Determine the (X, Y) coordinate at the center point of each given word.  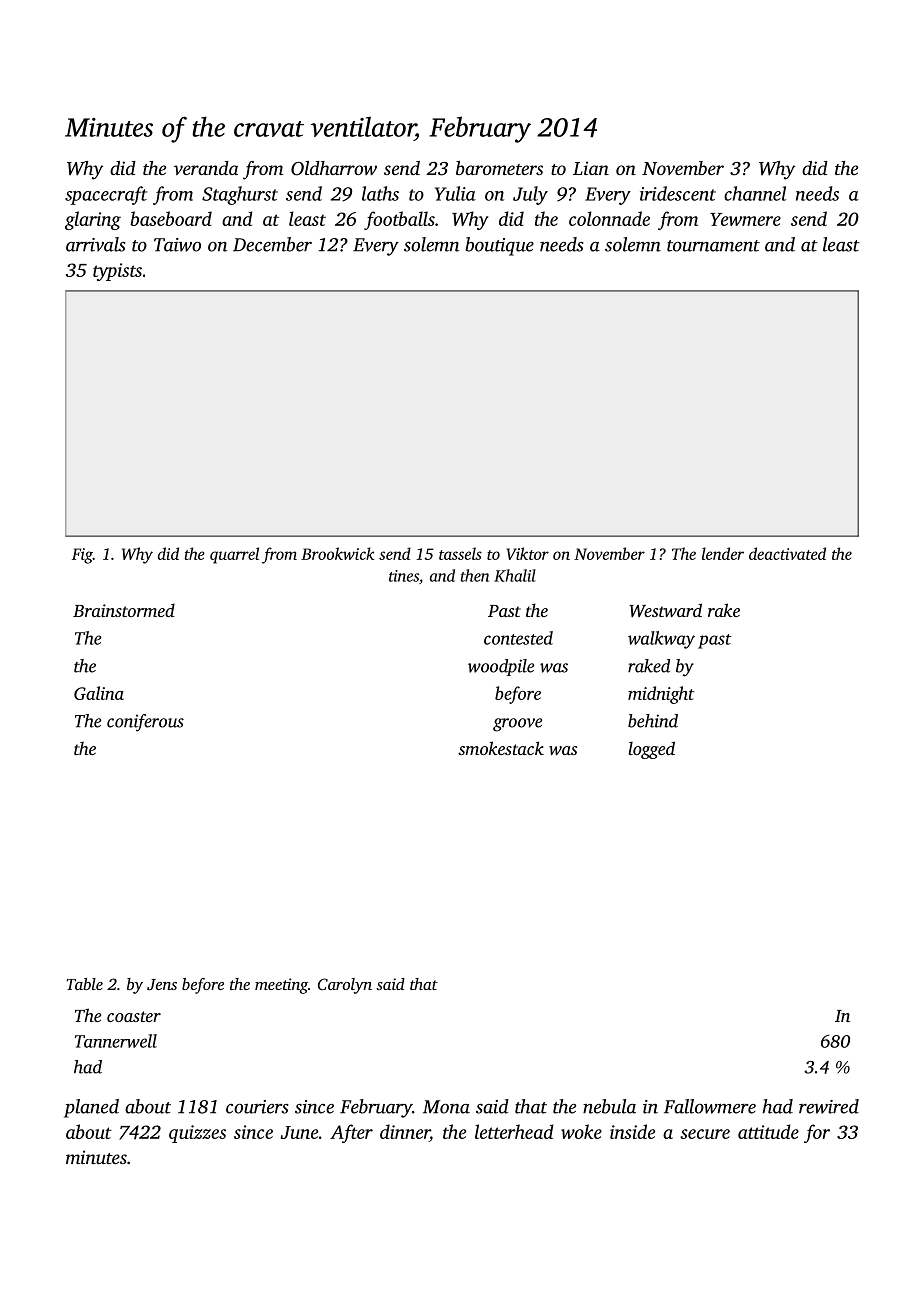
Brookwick (337, 553)
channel (755, 193)
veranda (206, 168)
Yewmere (745, 219)
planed (91, 1108)
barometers (499, 168)
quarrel (234, 555)
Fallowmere (710, 1106)
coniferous (145, 723)
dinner (405, 1131)
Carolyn (345, 986)
